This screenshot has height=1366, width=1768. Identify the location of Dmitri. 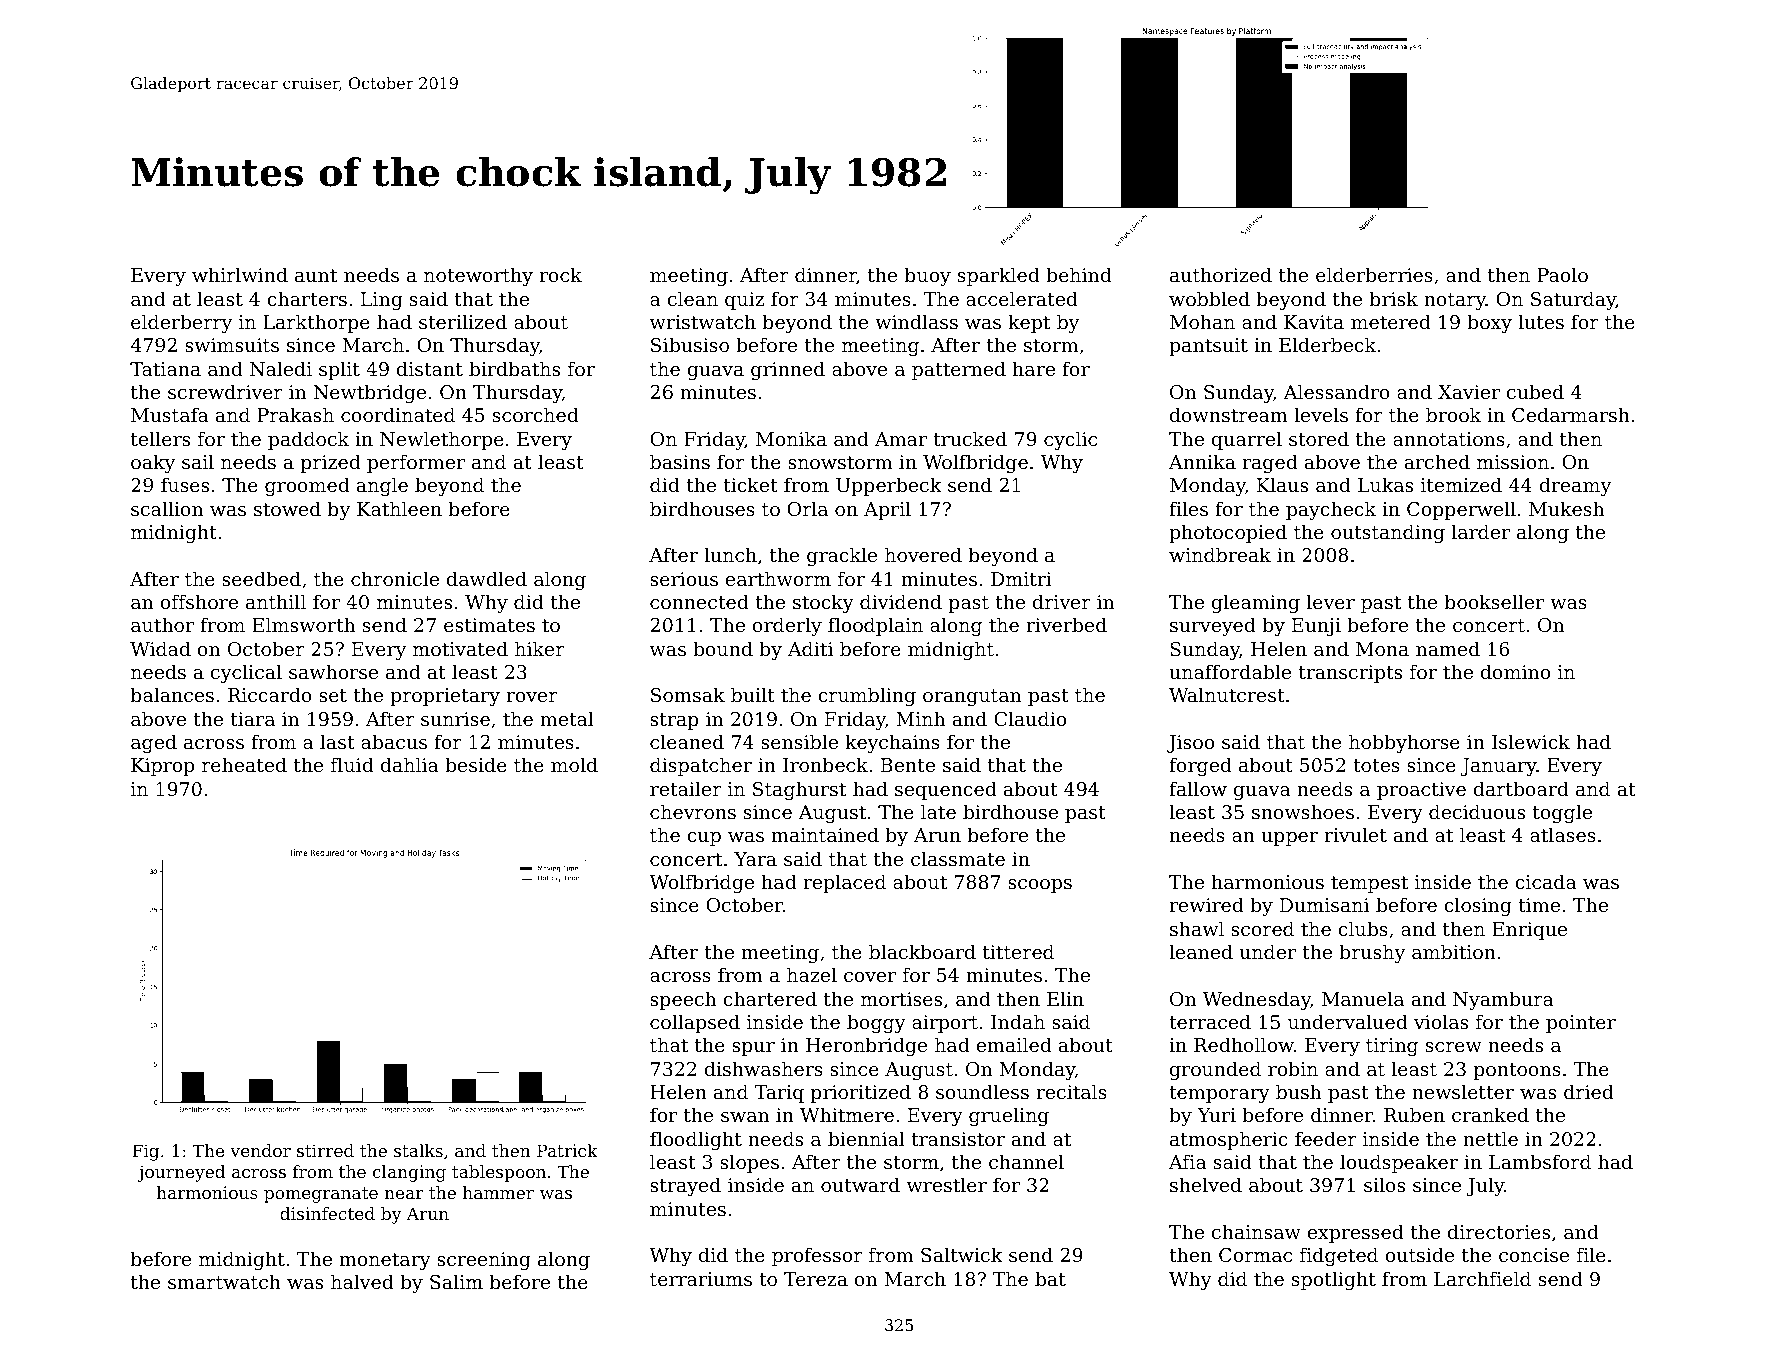
(1021, 579).
